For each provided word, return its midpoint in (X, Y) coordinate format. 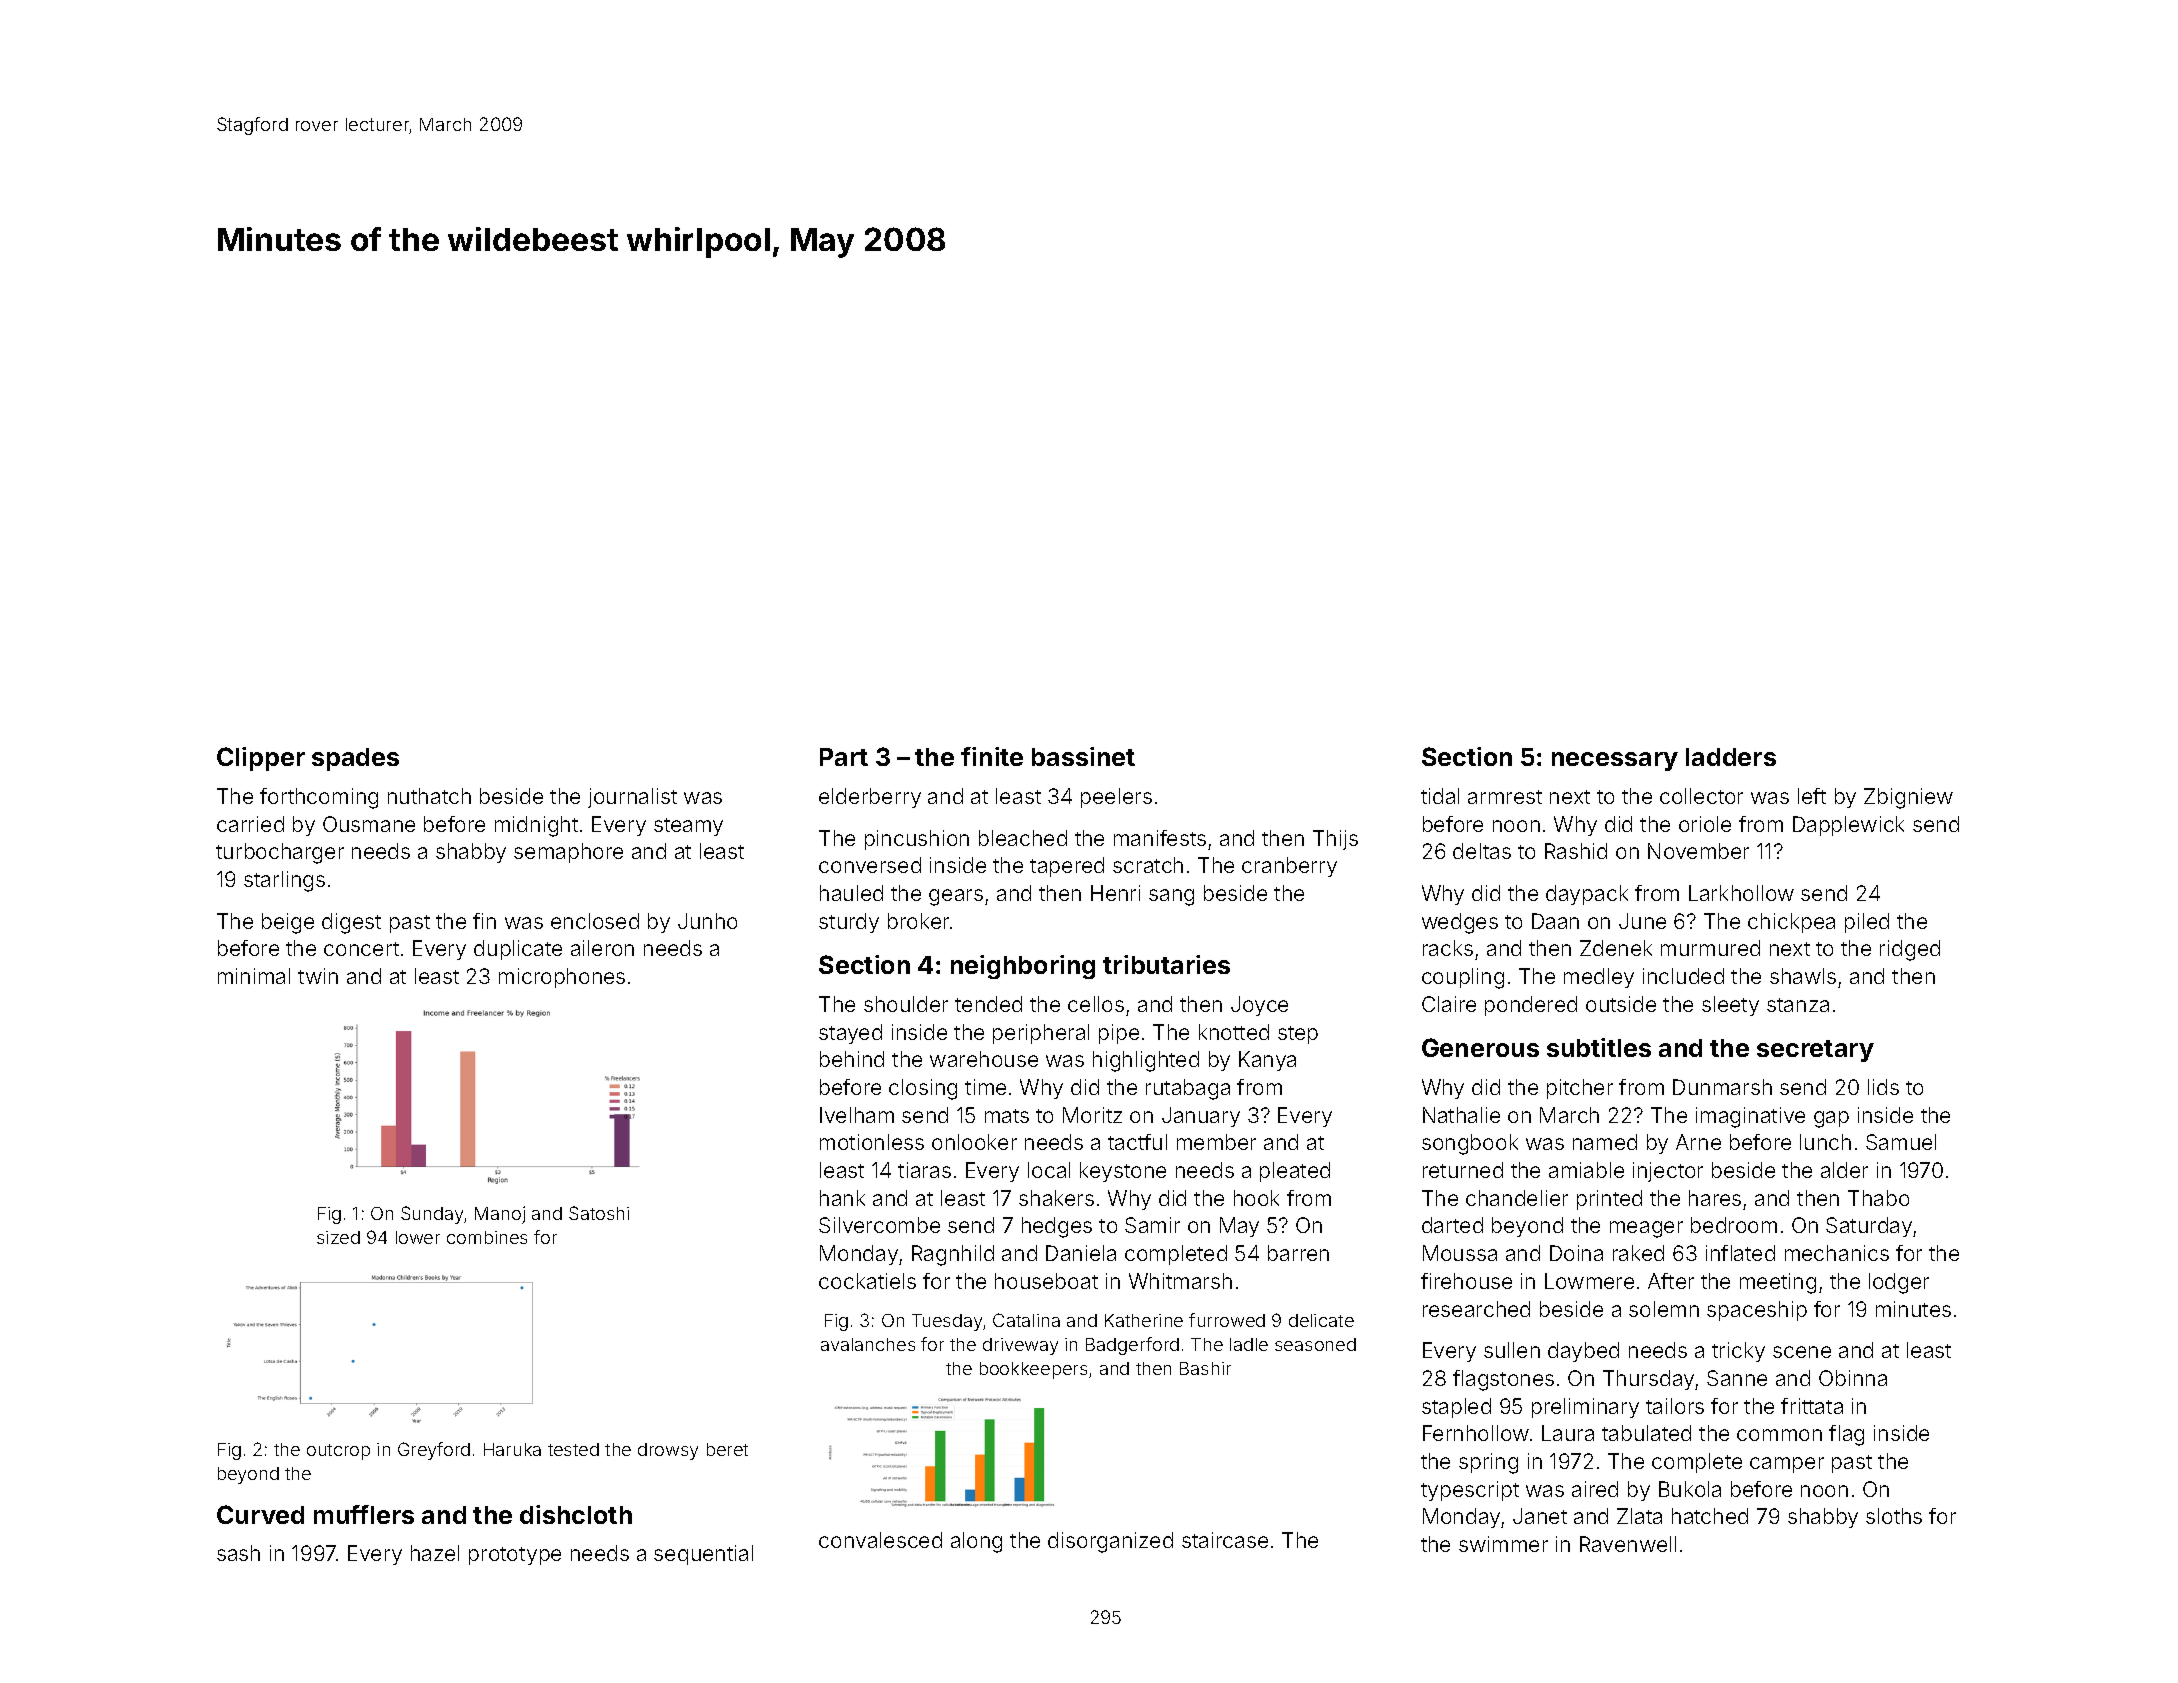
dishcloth (576, 1514)
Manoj (500, 1215)
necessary (1615, 761)
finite (992, 756)
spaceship (1757, 1311)
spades (355, 759)
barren (1298, 1253)
